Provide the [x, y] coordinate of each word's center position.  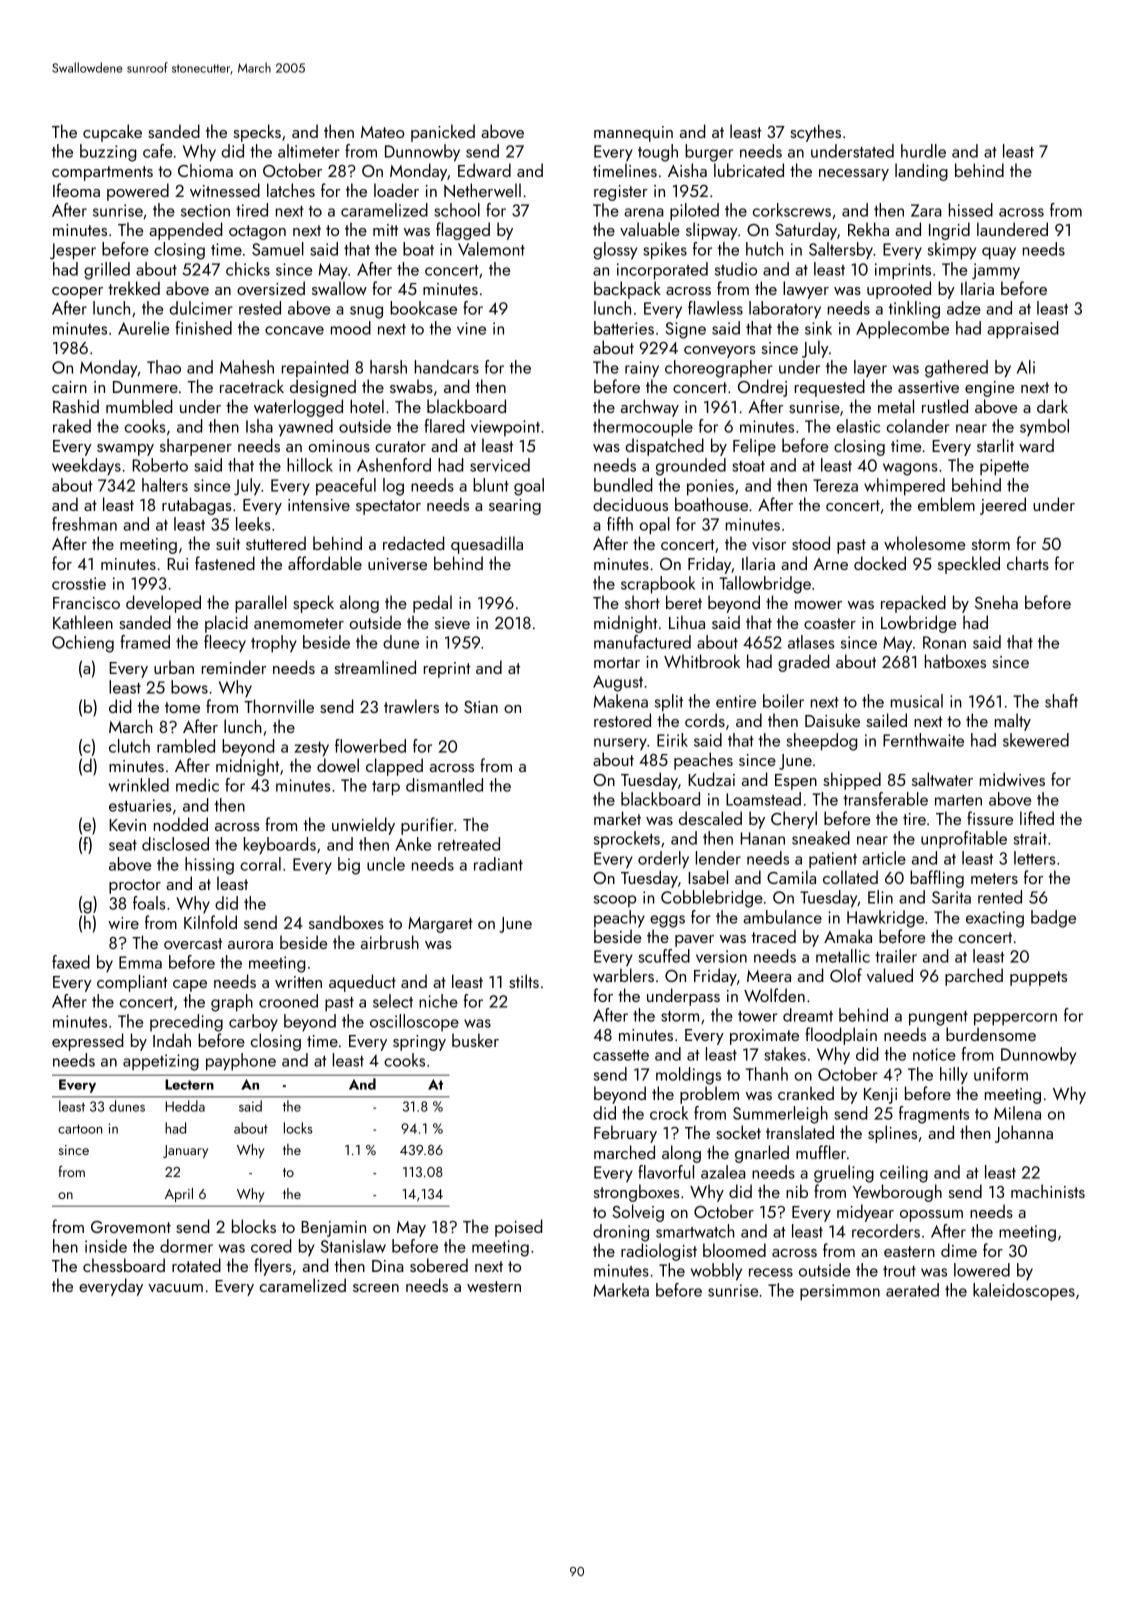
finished [203, 328]
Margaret [440, 925]
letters [1035, 858]
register [621, 193]
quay [999, 253]
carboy [253, 1022]
